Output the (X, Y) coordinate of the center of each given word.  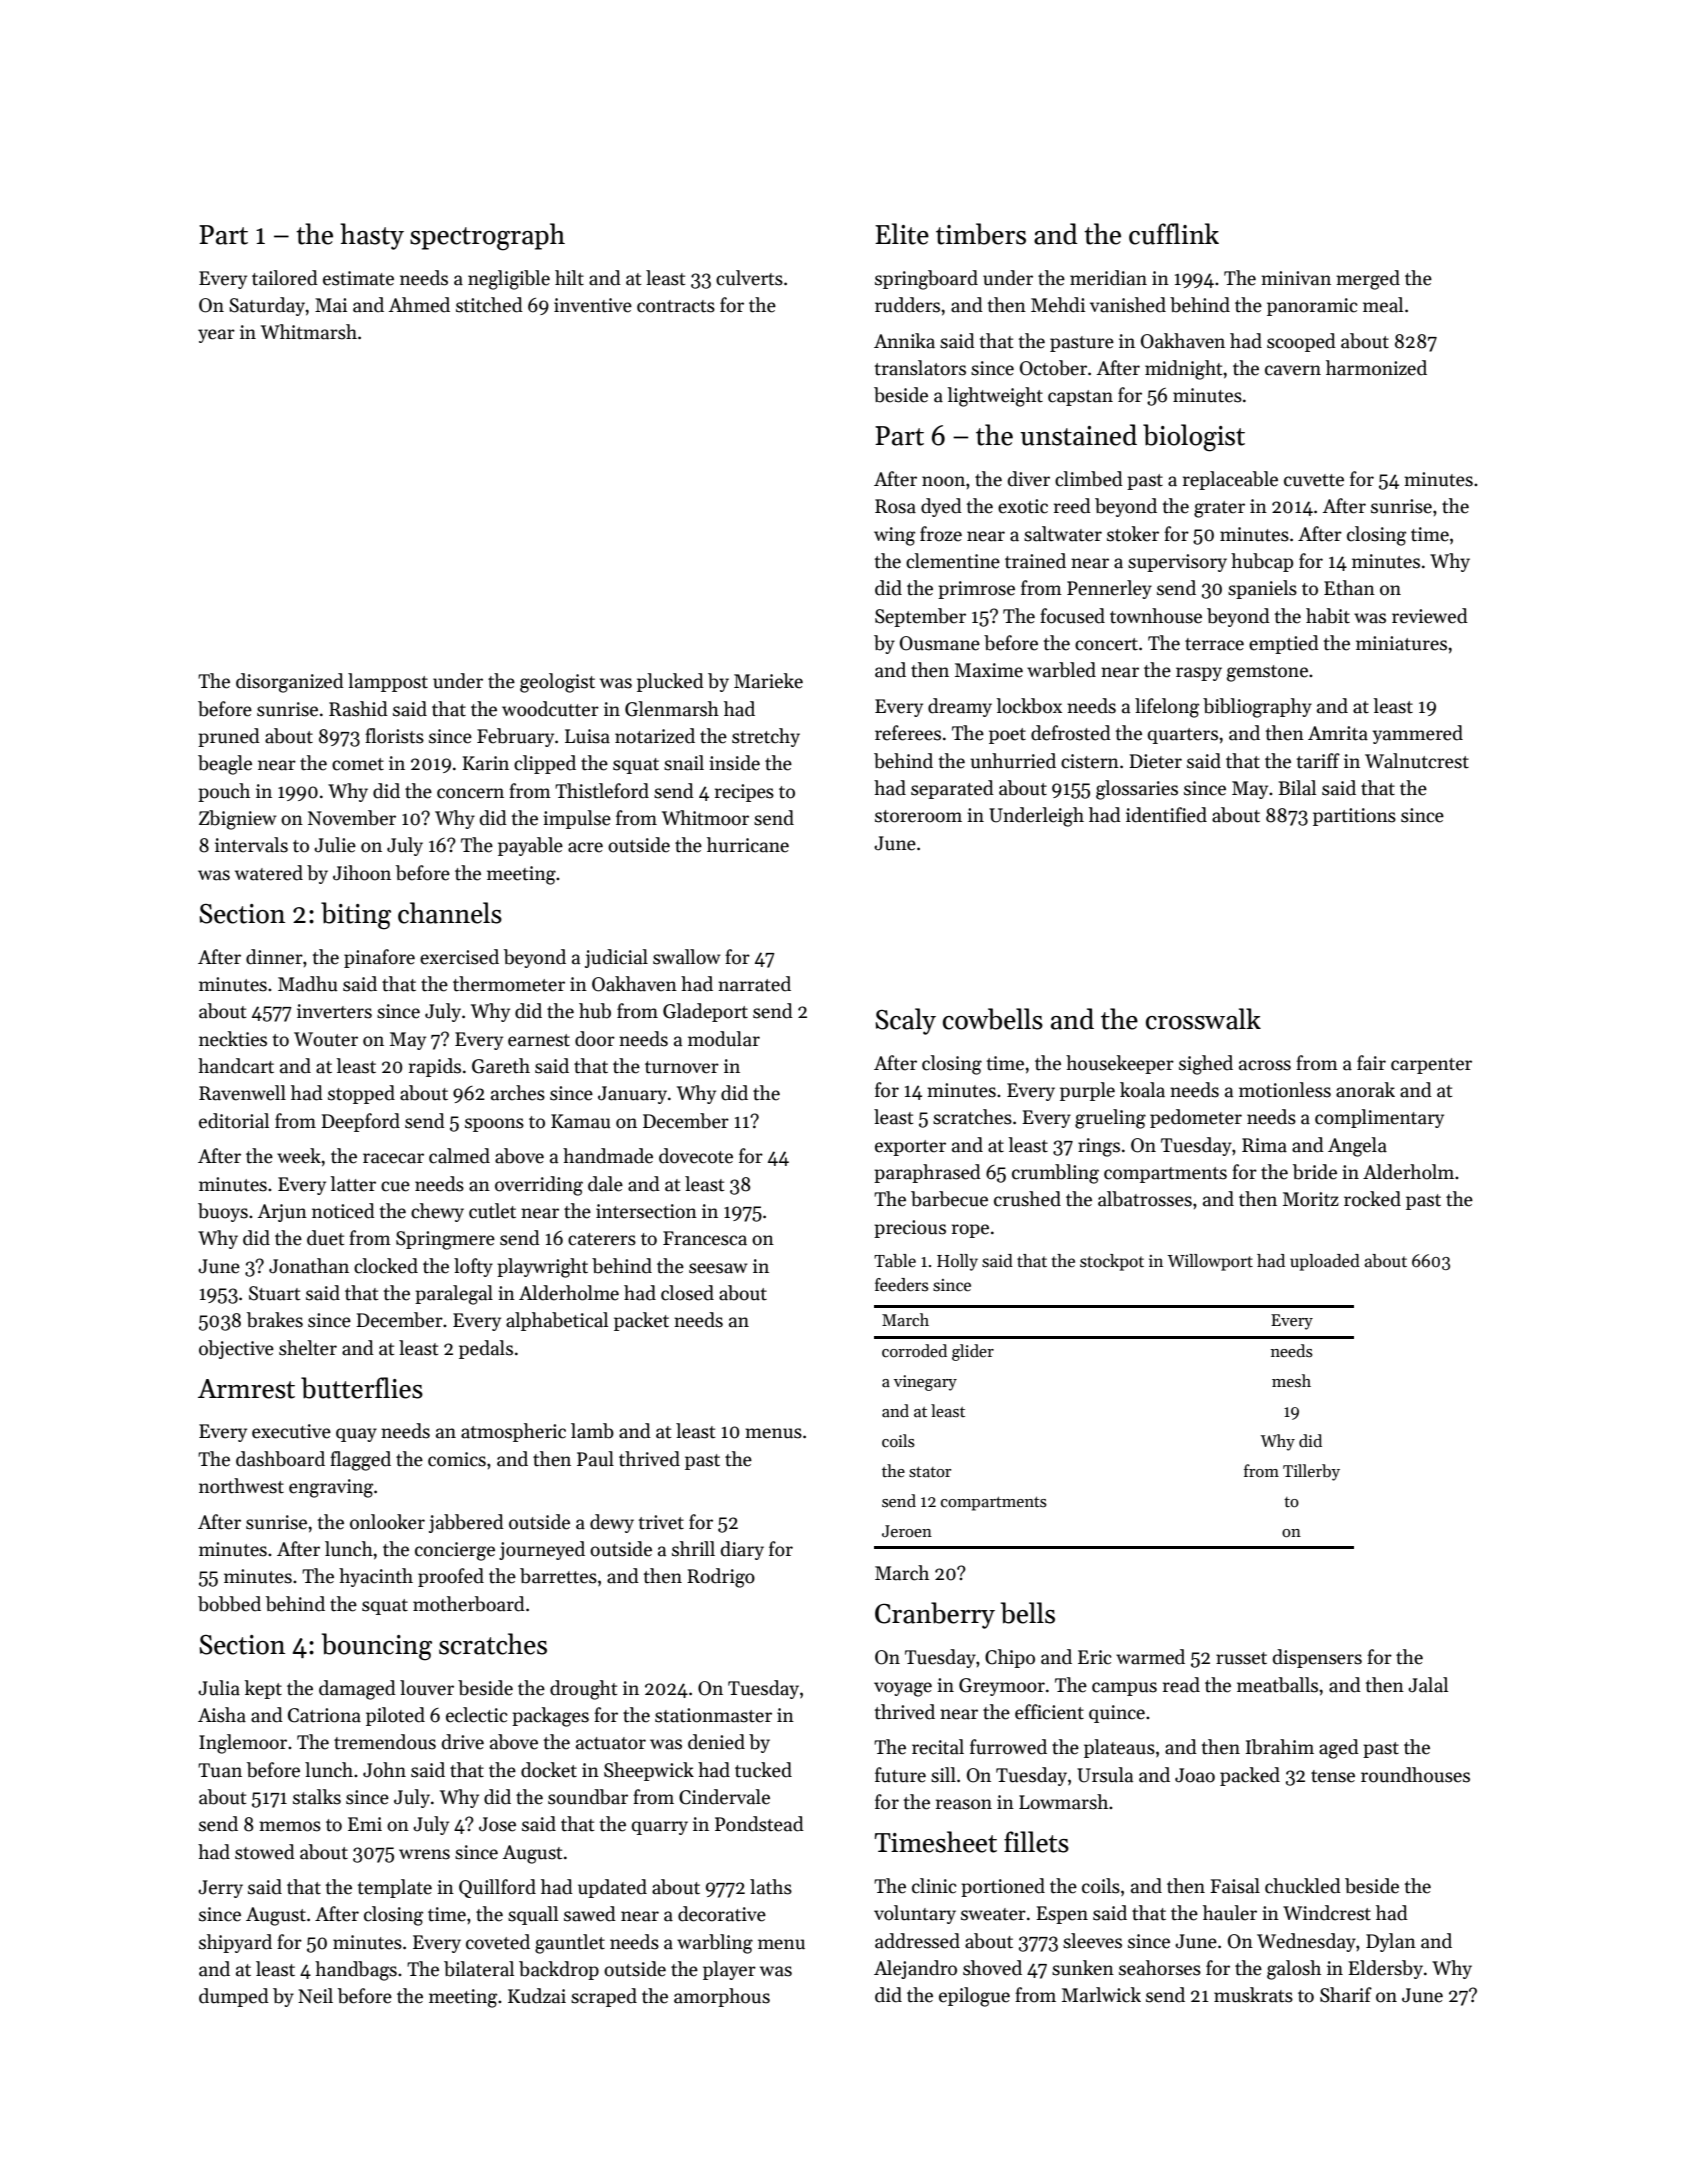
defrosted (1071, 733)
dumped (234, 1997)
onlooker (387, 1522)
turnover (682, 1067)
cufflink (1174, 234)
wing (894, 536)
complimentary (1379, 1118)
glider (973, 1352)
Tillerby (1311, 1472)
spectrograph (487, 237)
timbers (981, 234)
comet (358, 764)
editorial (234, 1121)
